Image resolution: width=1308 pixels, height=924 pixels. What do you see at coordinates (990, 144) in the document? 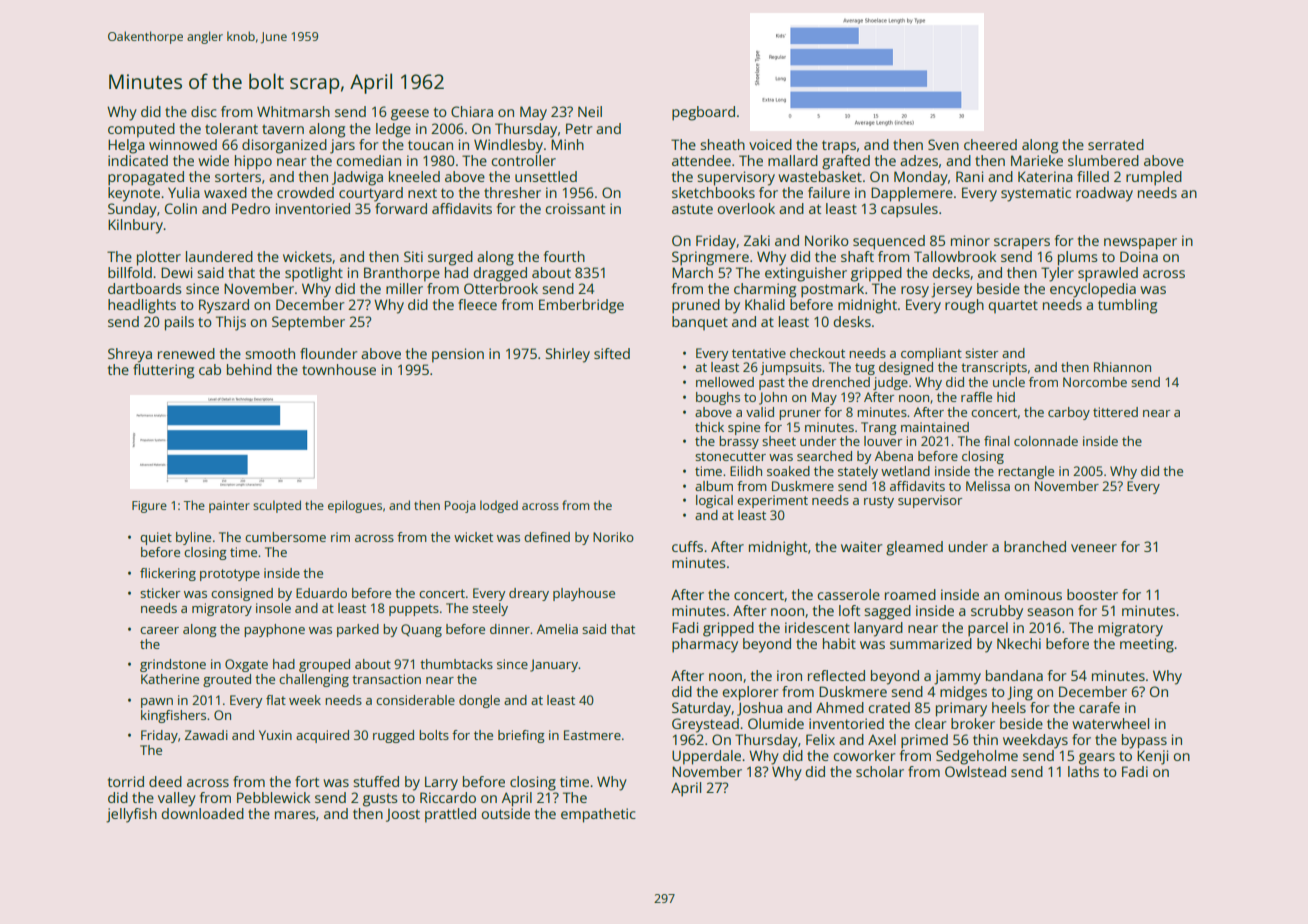
I see `cheered` at bounding box center [990, 144].
